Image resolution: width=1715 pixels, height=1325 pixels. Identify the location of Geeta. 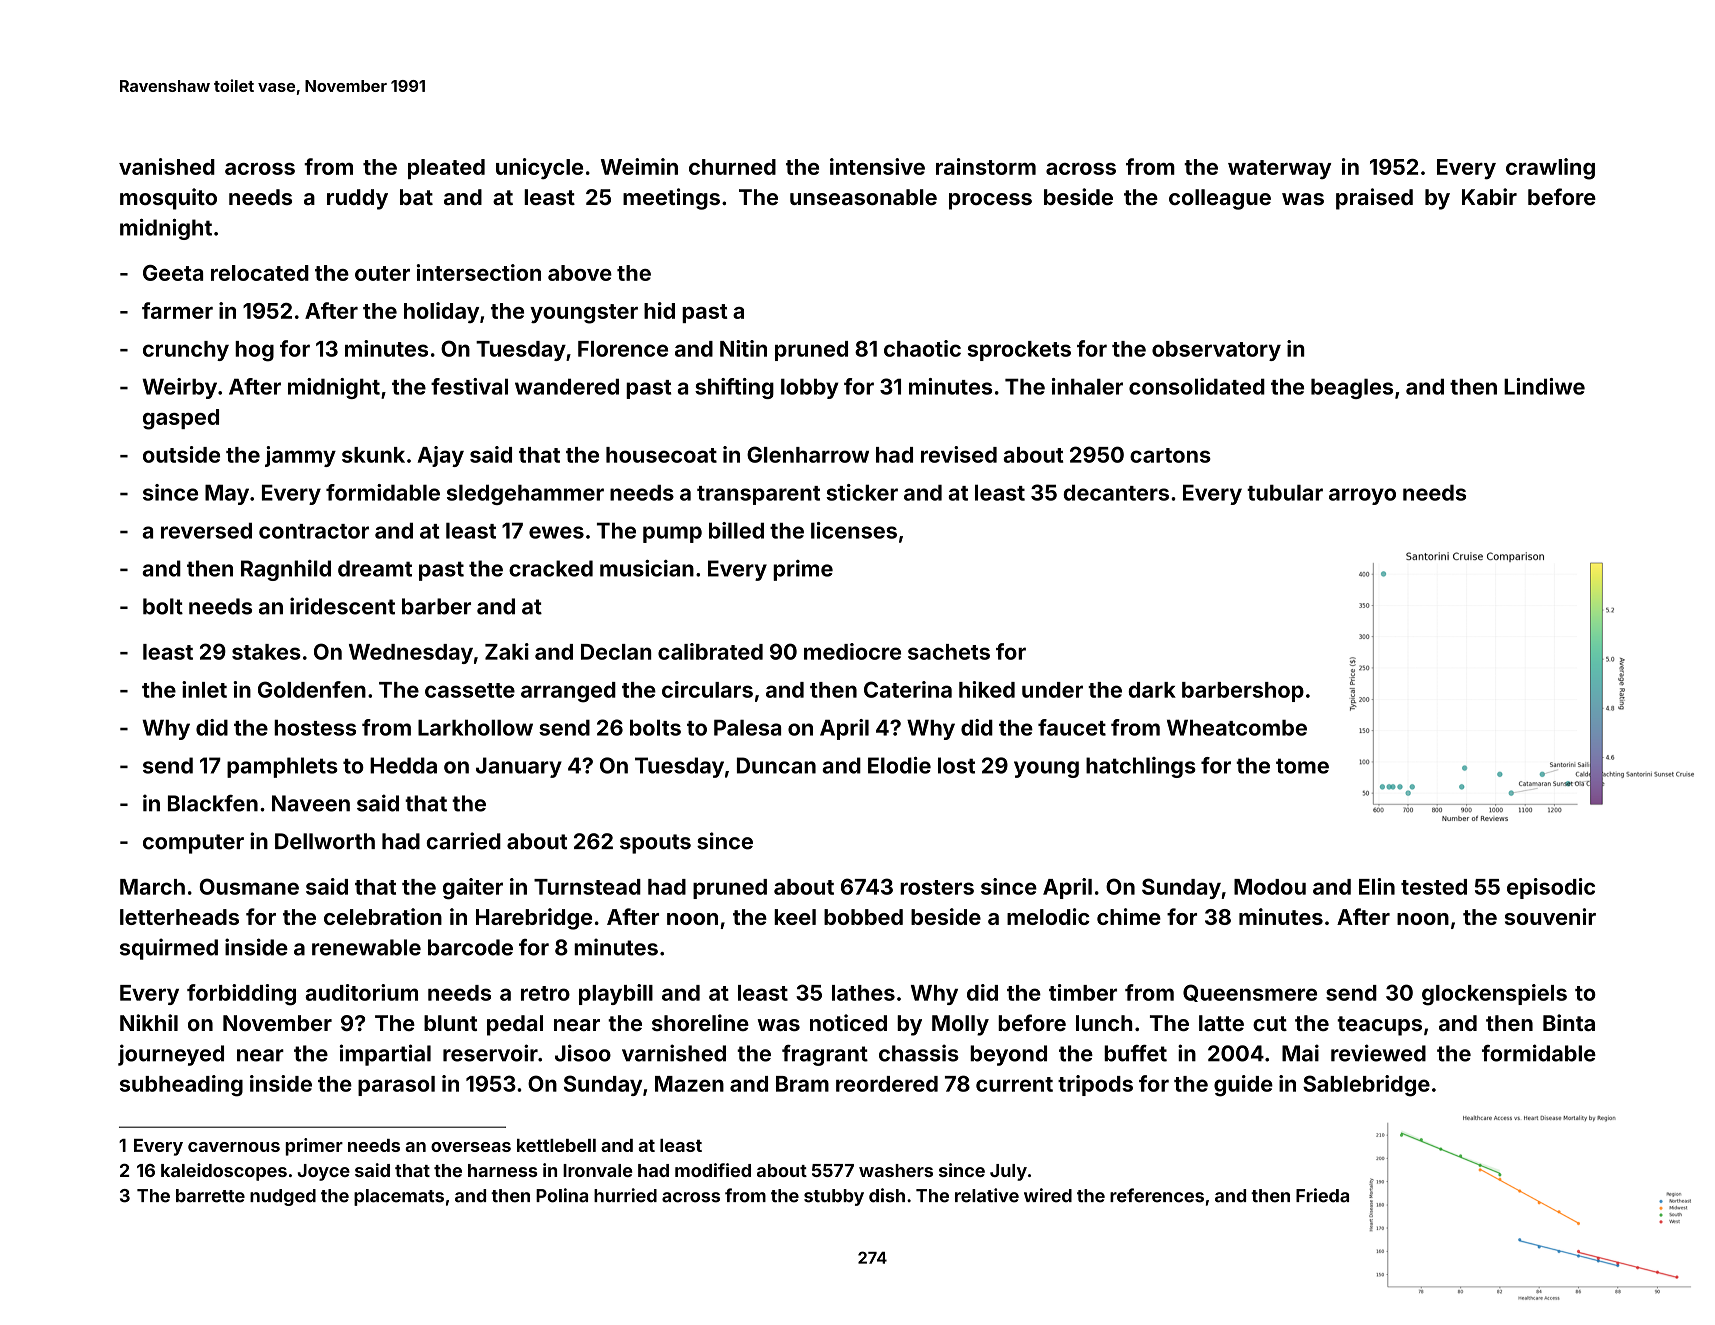
(173, 273).
